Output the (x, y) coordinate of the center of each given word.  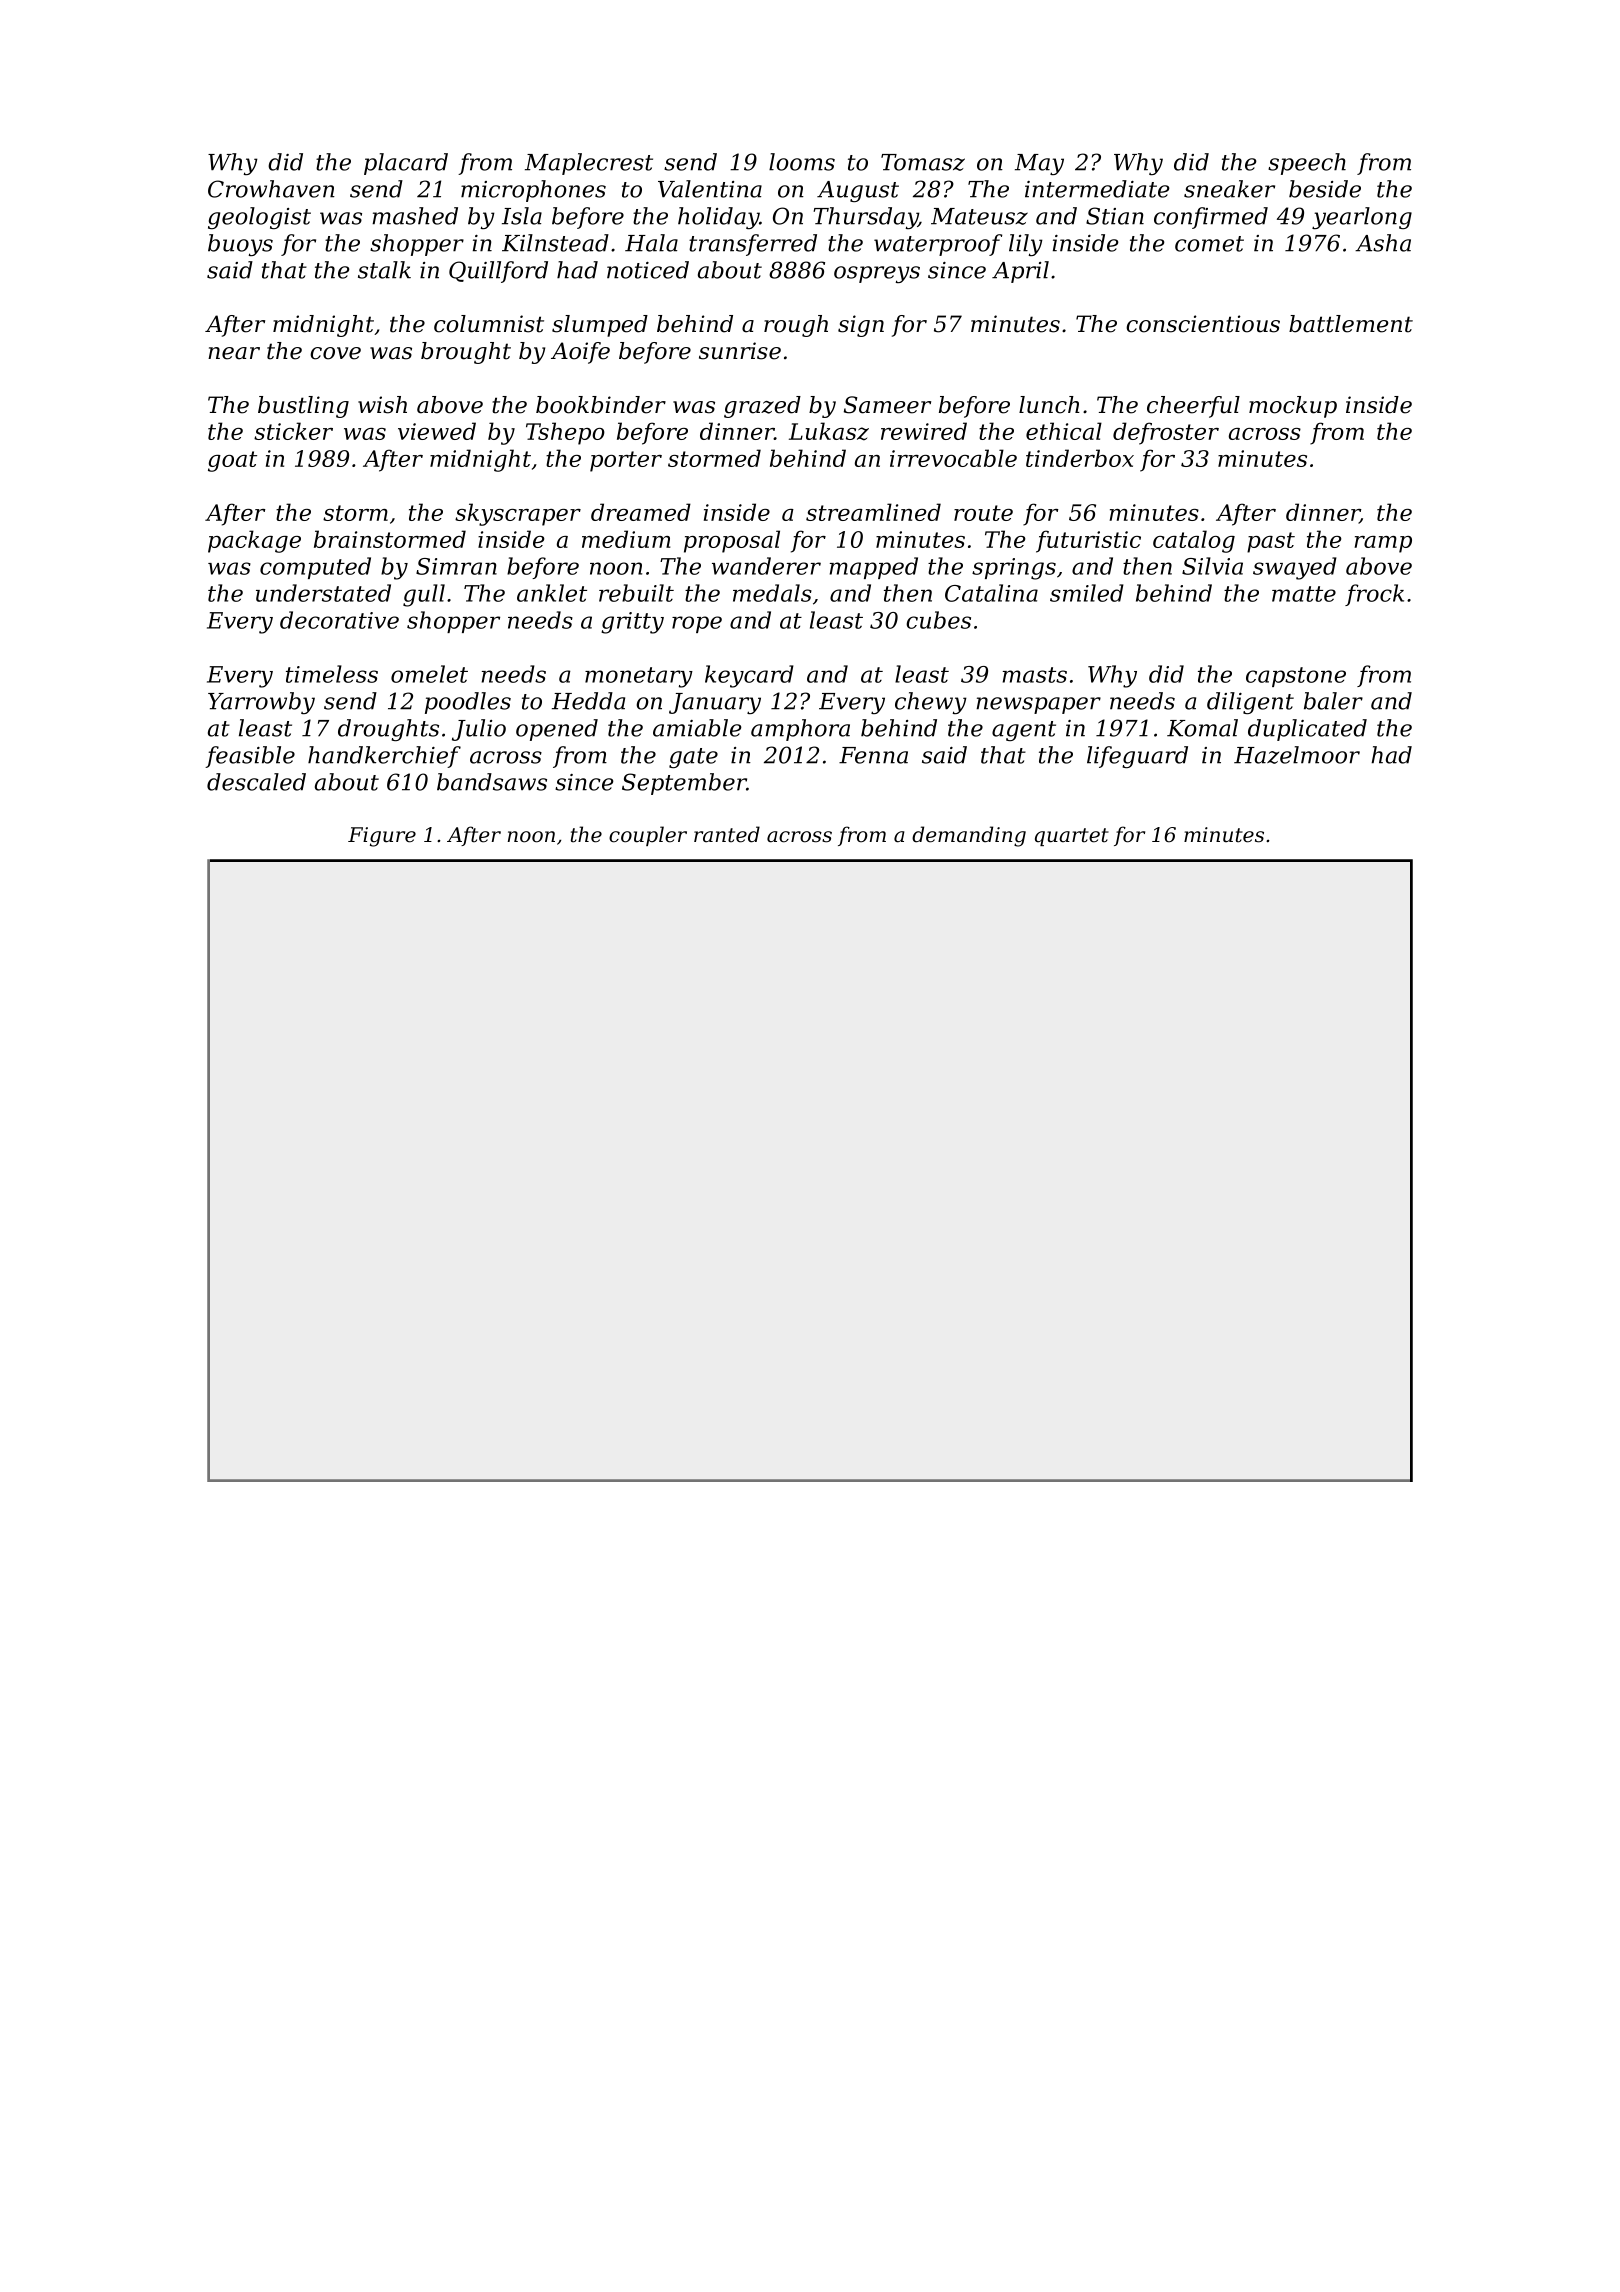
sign (861, 326)
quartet (1072, 837)
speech (1307, 164)
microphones (533, 191)
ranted (727, 834)
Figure (382, 837)
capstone (1296, 677)
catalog (1194, 541)
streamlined (873, 512)
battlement (1351, 324)
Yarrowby (261, 703)
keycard (749, 676)
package (254, 541)
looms (802, 162)
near (234, 353)
